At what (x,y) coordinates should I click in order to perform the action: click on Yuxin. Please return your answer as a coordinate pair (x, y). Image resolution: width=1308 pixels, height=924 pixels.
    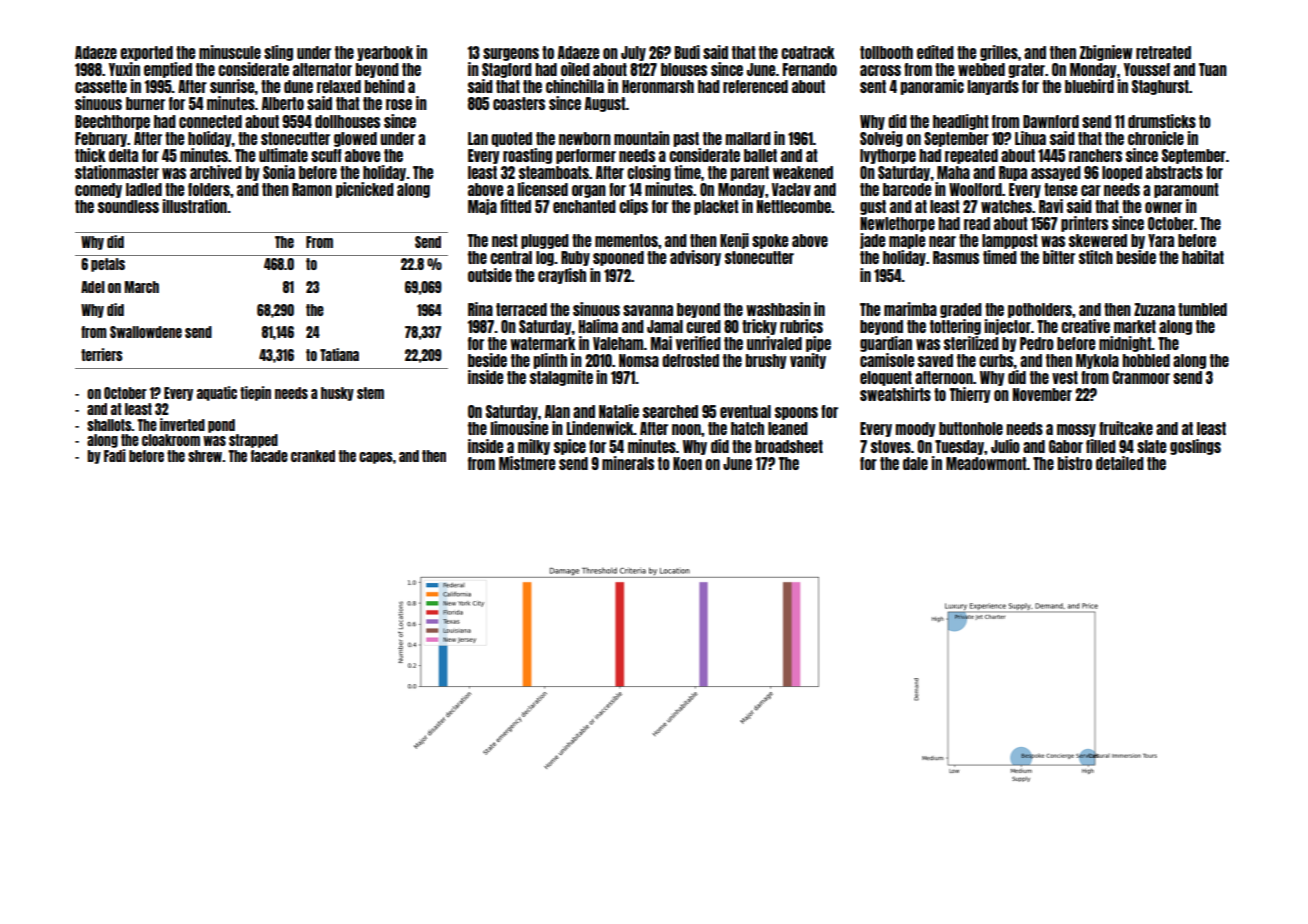
    Looking at the image, I should click on (124, 69).
